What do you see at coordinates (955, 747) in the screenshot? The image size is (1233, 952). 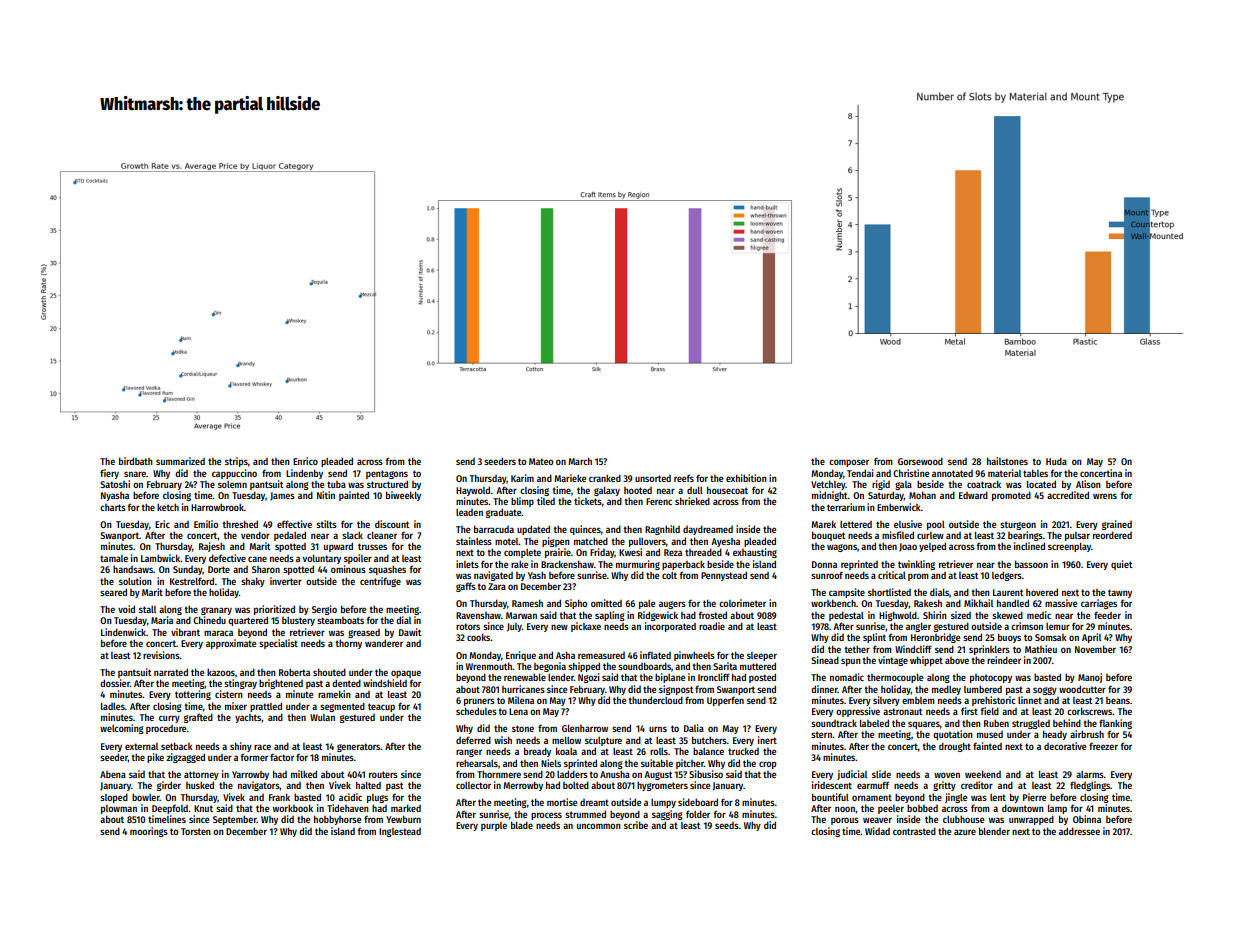 I see `drought` at bounding box center [955, 747].
